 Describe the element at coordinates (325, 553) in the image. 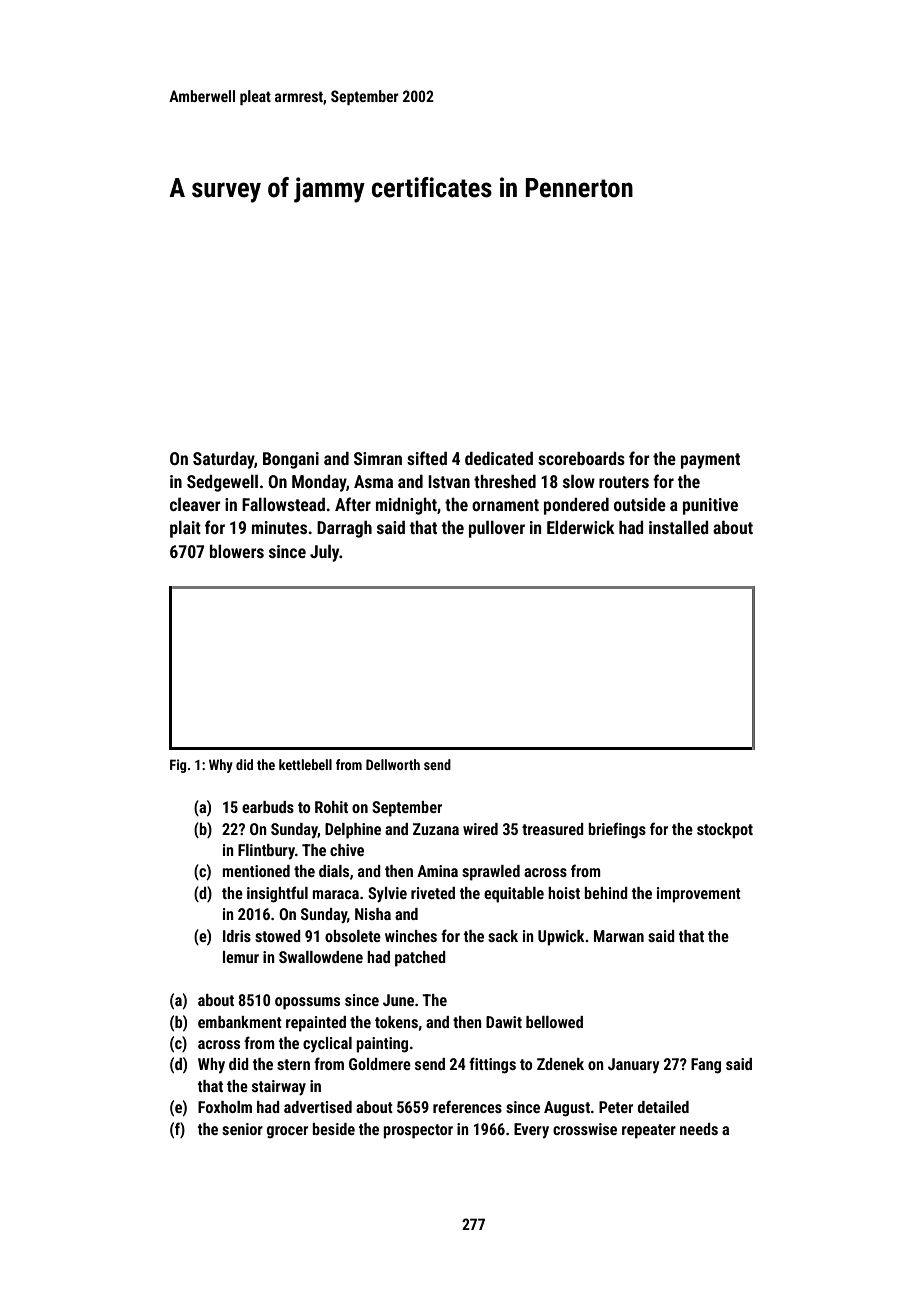

I see `July` at that location.
